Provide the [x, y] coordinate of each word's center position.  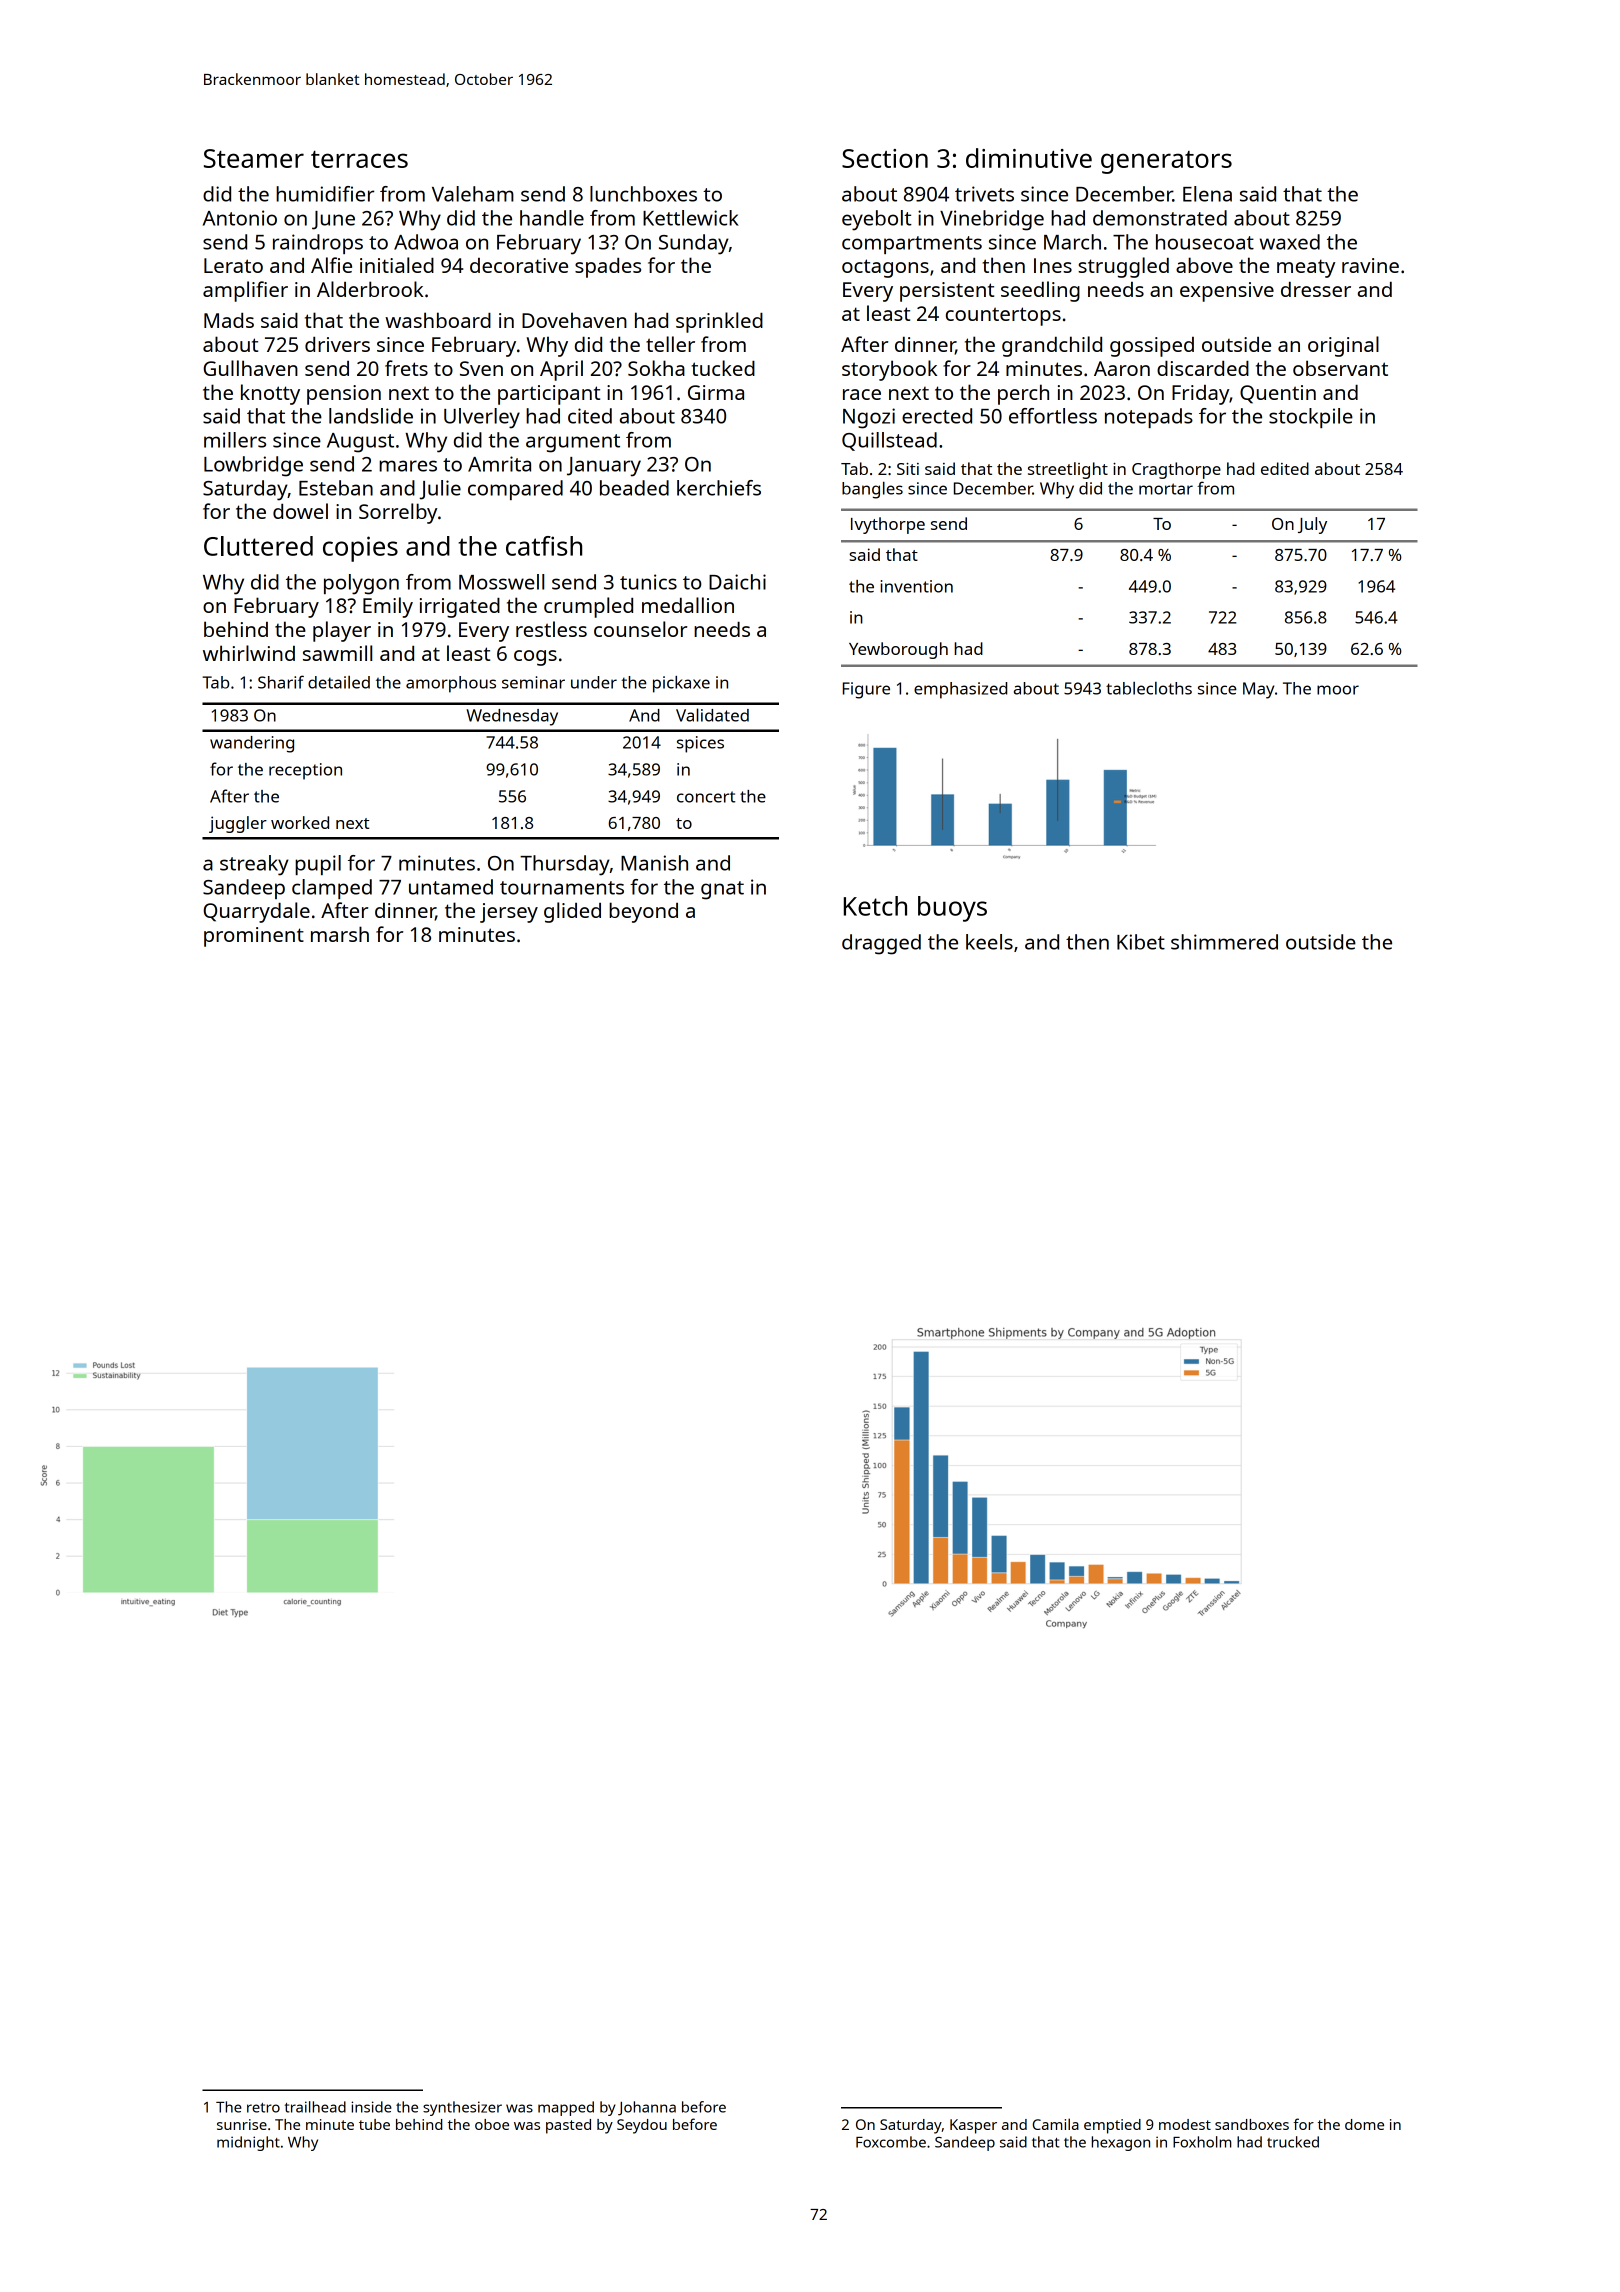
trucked [1293, 2142]
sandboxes [1252, 2124]
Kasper [973, 2126]
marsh [340, 934]
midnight [248, 2143]
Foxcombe [891, 2142]
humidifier [325, 194]
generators [1166, 162]
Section [885, 158]
